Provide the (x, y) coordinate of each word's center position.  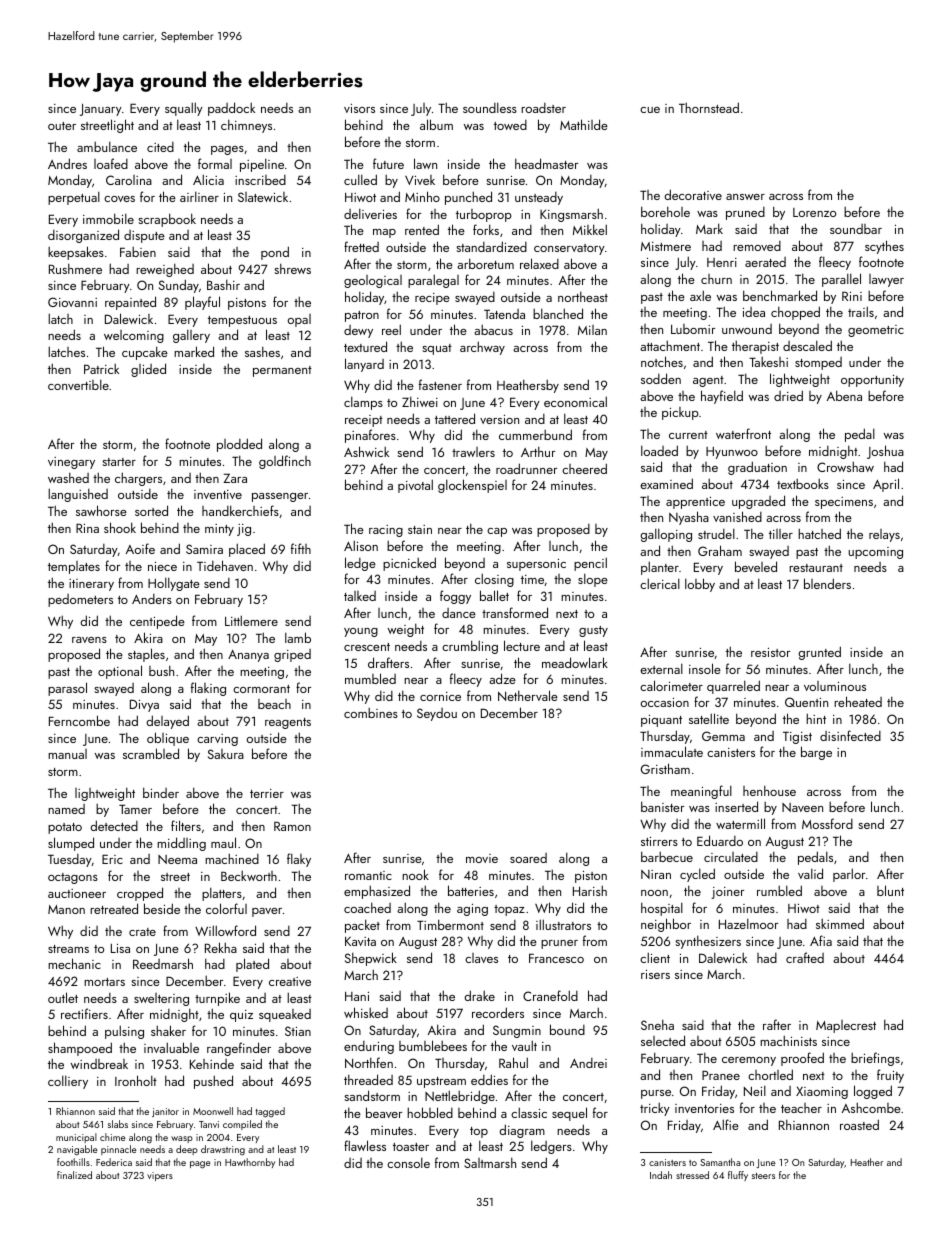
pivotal (415, 486)
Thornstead (709, 107)
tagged (270, 1112)
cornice (440, 696)
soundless (490, 107)
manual (67, 754)
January (101, 110)
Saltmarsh (490, 1162)
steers (763, 1176)
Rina (87, 528)
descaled (807, 345)
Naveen (802, 807)
